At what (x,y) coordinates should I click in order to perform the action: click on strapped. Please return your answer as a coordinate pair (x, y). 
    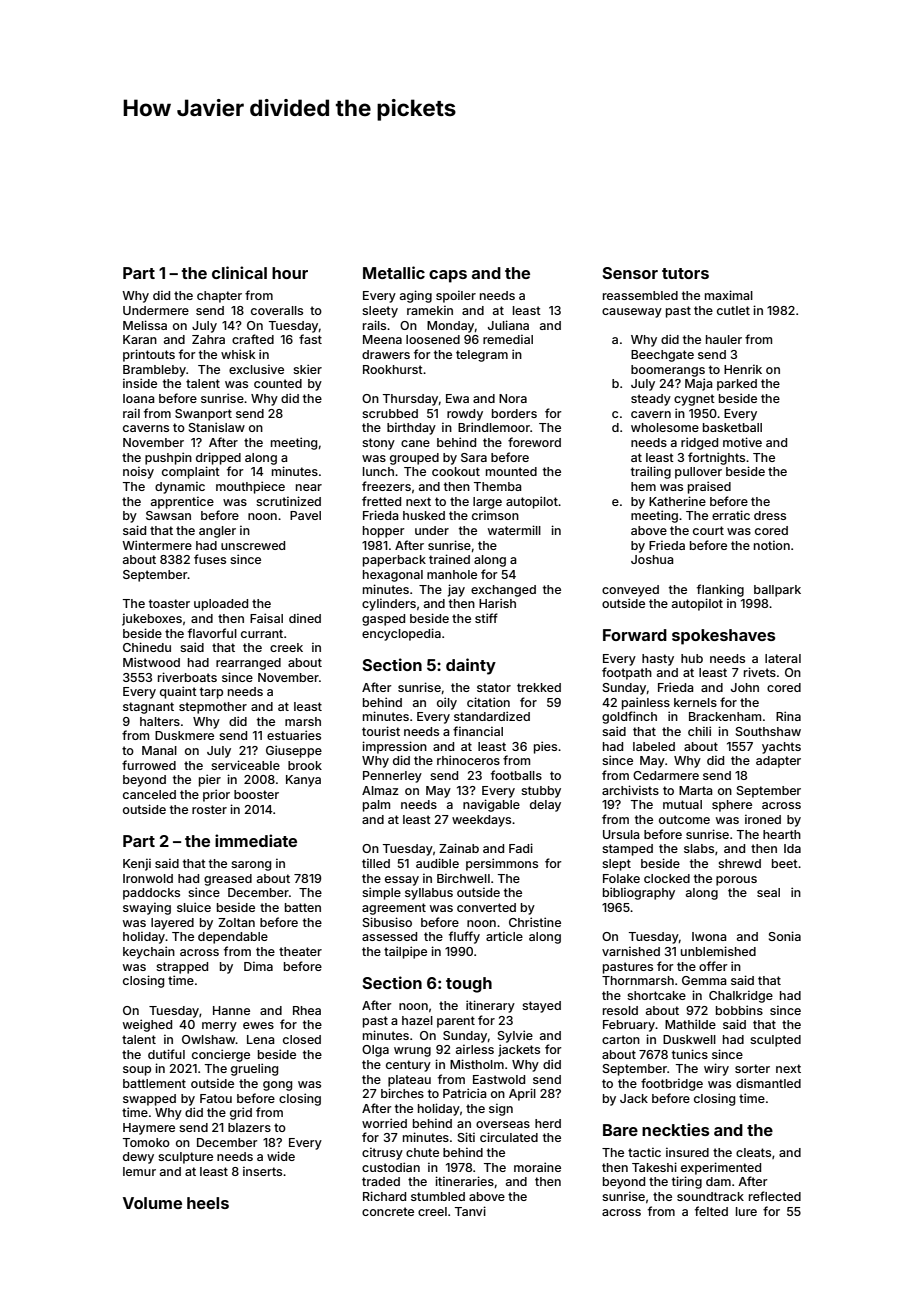
    Looking at the image, I should click on (182, 968).
